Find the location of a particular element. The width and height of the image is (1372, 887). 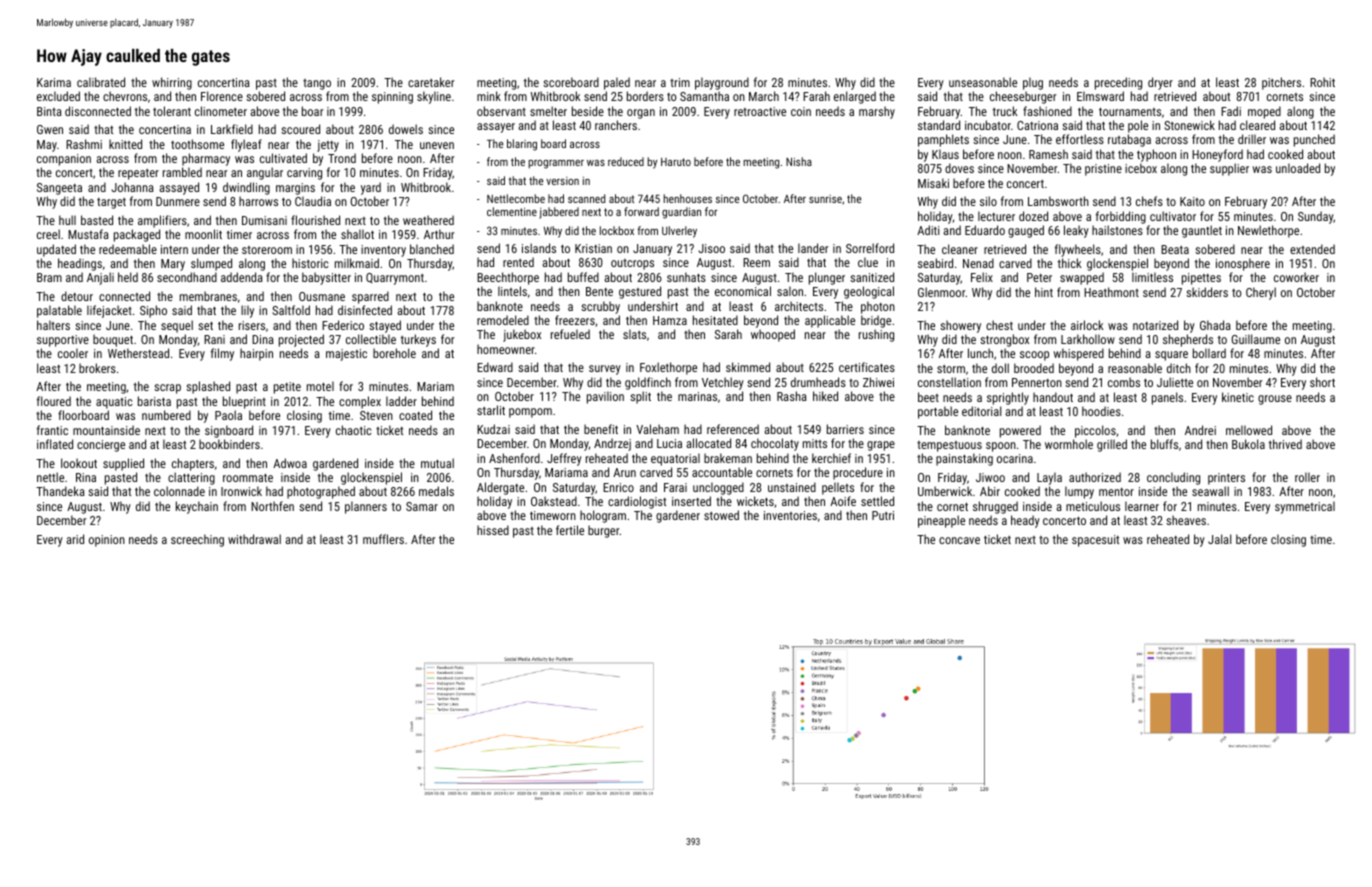

starlit is located at coordinates (491, 410).
